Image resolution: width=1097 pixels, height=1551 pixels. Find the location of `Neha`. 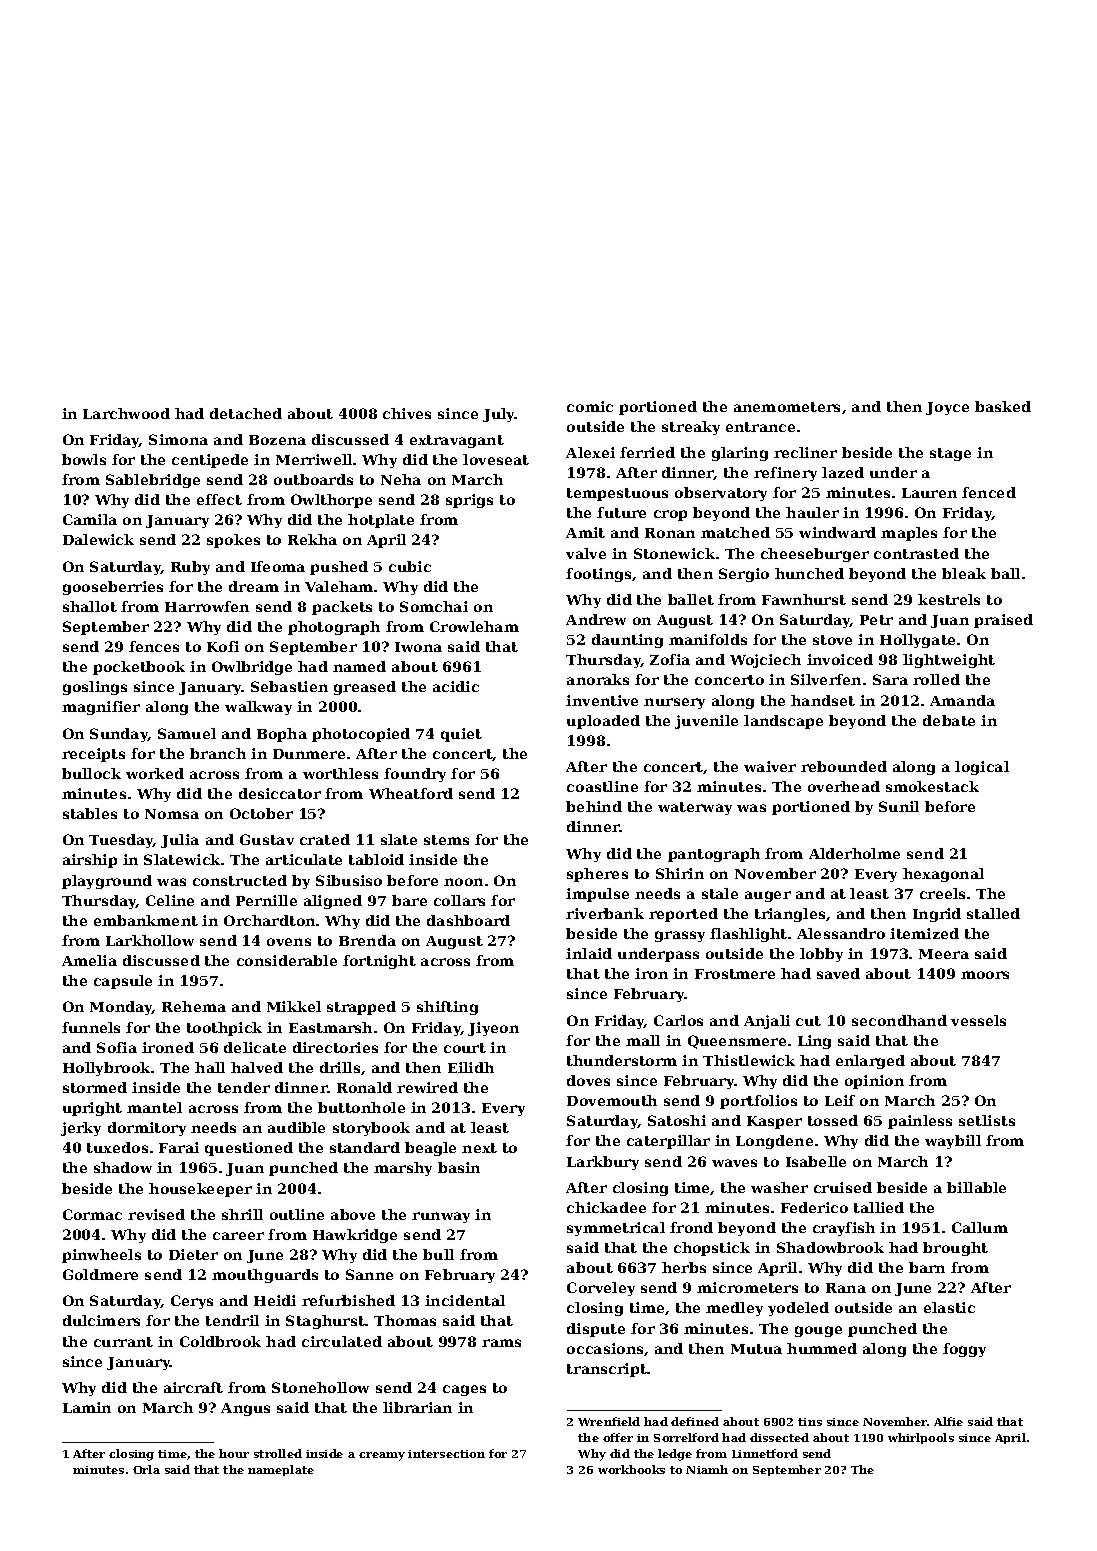

Neha is located at coordinates (401, 479).
